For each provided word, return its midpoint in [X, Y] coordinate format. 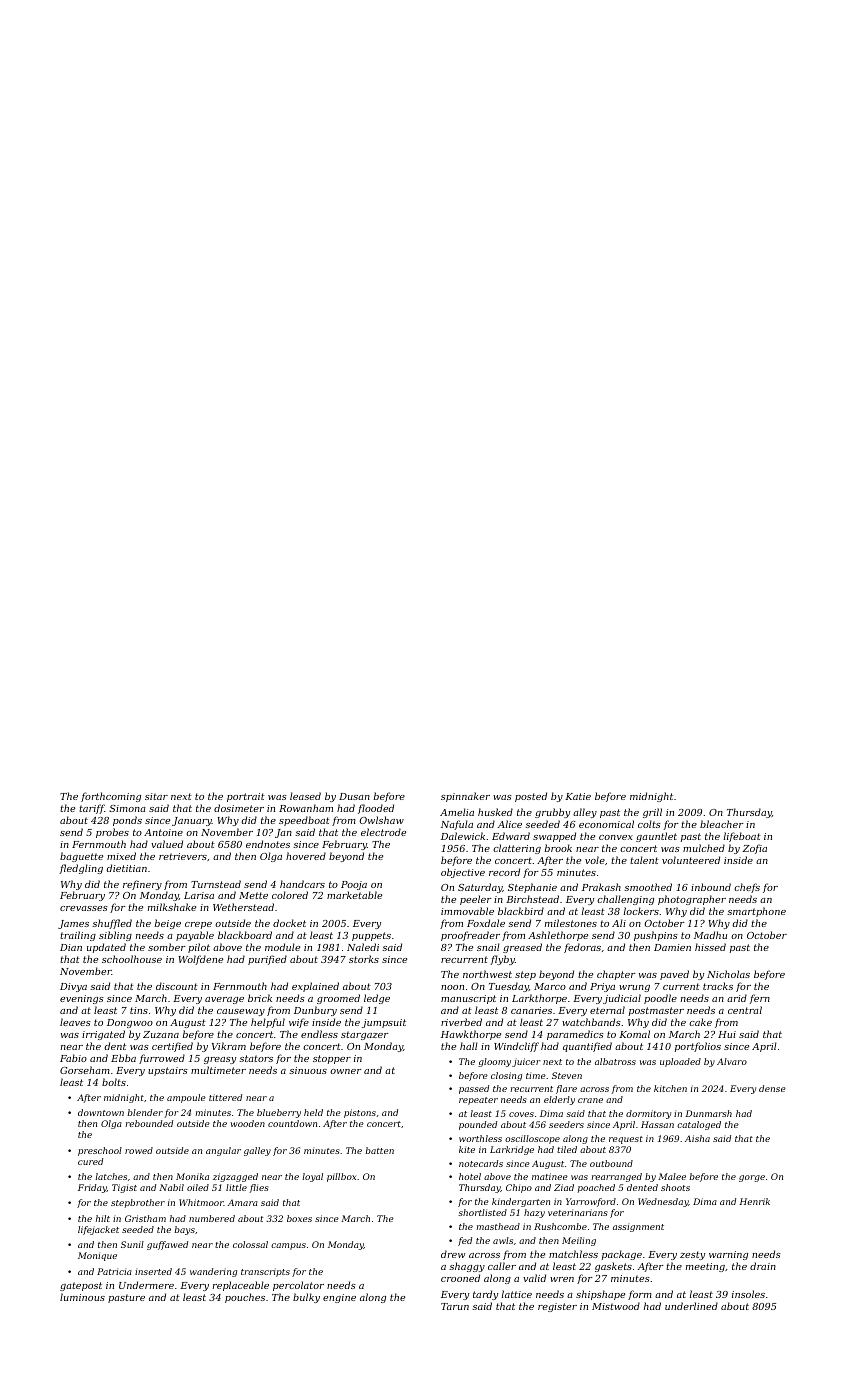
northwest [487, 974]
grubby [552, 813]
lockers [641, 911]
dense [772, 1088]
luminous [82, 1297]
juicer [526, 1062]
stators [256, 1058]
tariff [92, 809]
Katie [578, 796]
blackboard [245, 935]
